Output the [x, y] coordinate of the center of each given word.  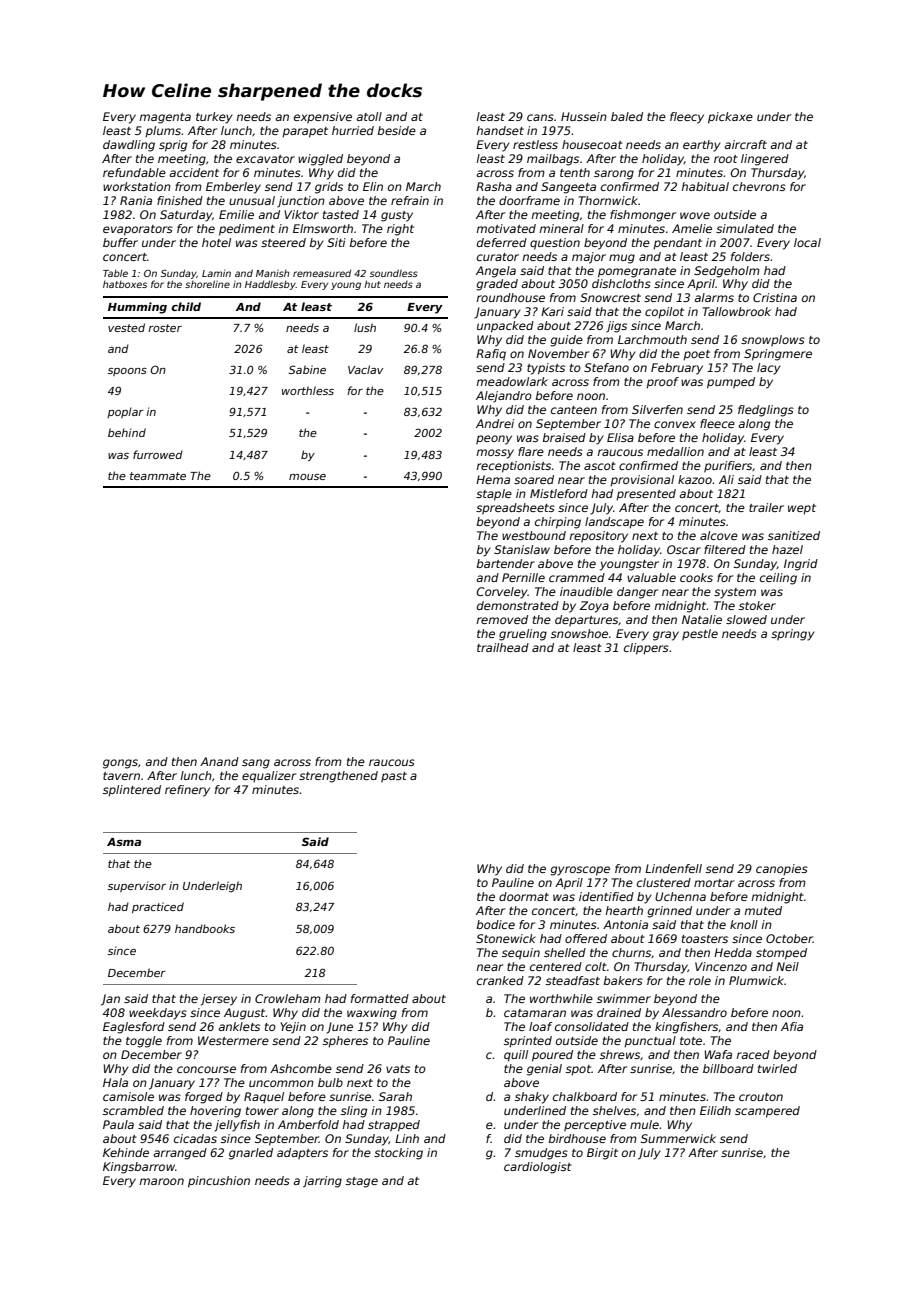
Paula [118, 1124]
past [394, 777]
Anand [219, 761]
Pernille [523, 577]
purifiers [728, 467]
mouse [307, 477]
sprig [173, 146]
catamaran [535, 1013]
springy [793, 635]
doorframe [529, 200]
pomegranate [637, 272]
